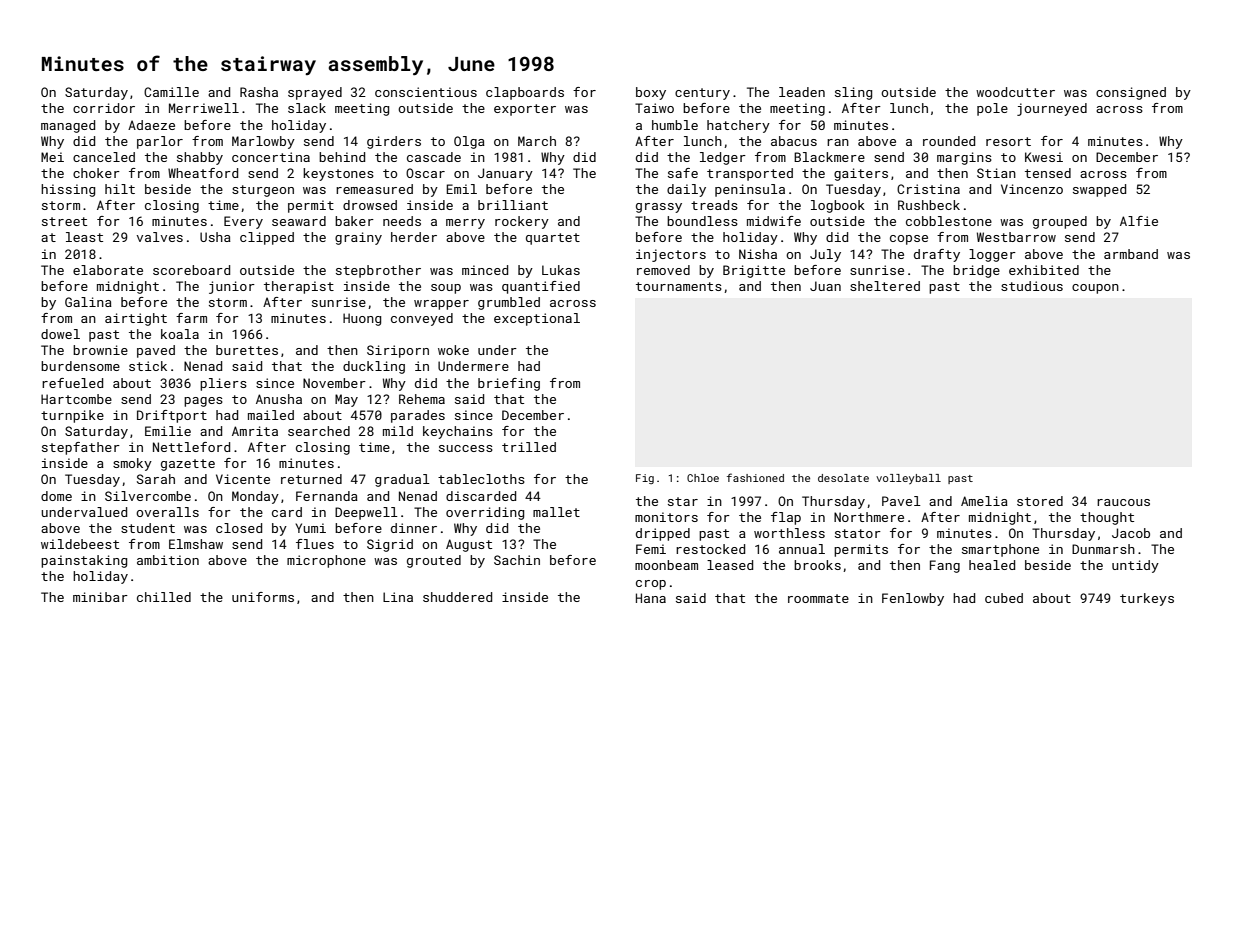  I want to click on Lukas, so click(561, 270).
